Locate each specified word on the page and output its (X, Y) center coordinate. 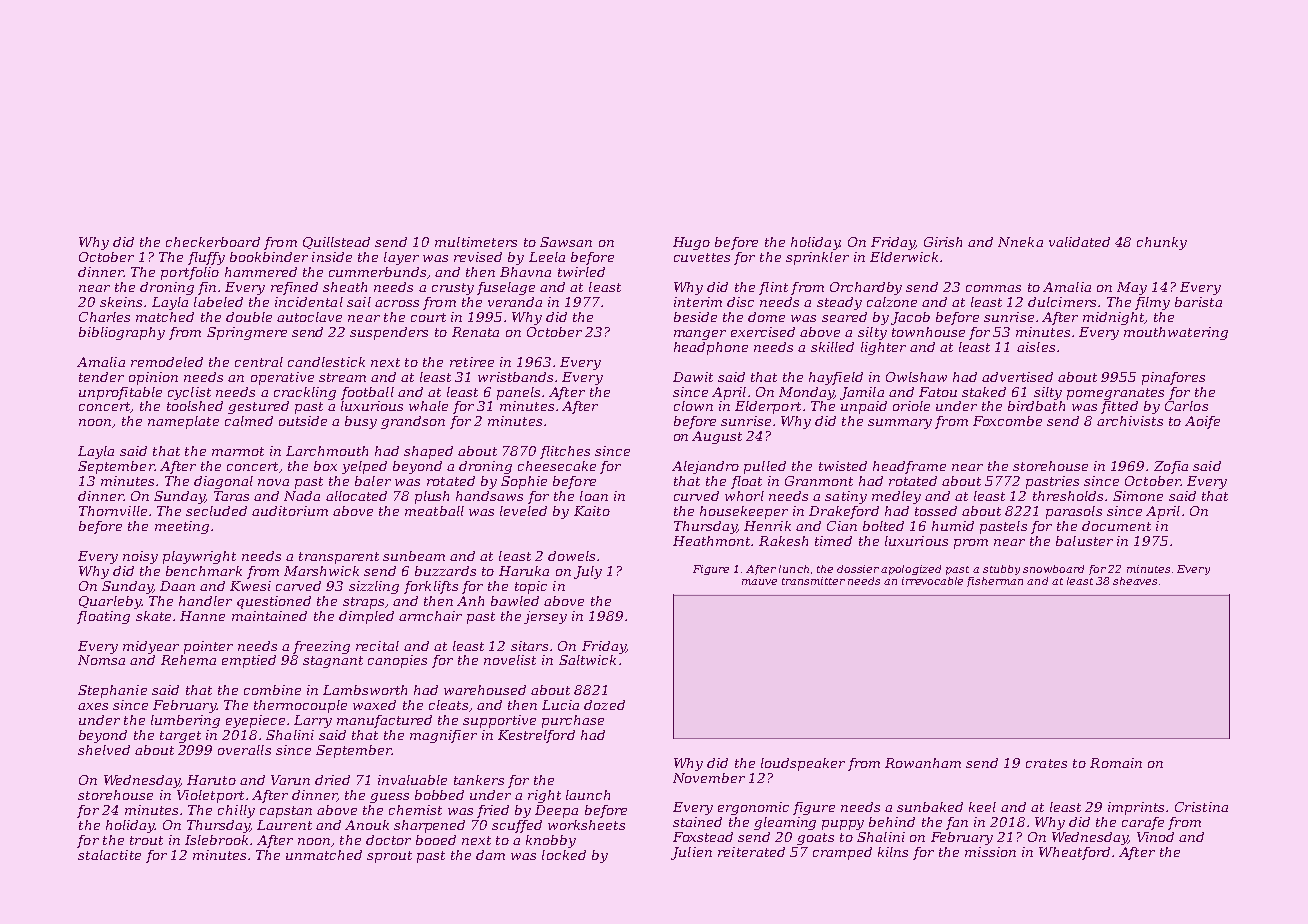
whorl (744, 496)
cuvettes (702, 257)
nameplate (183, 422)
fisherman (995, 582)
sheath (345, 287)
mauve (759, 582)
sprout (389, 857)
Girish (943, 242)
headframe (909, 467)
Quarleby (110, 602)
